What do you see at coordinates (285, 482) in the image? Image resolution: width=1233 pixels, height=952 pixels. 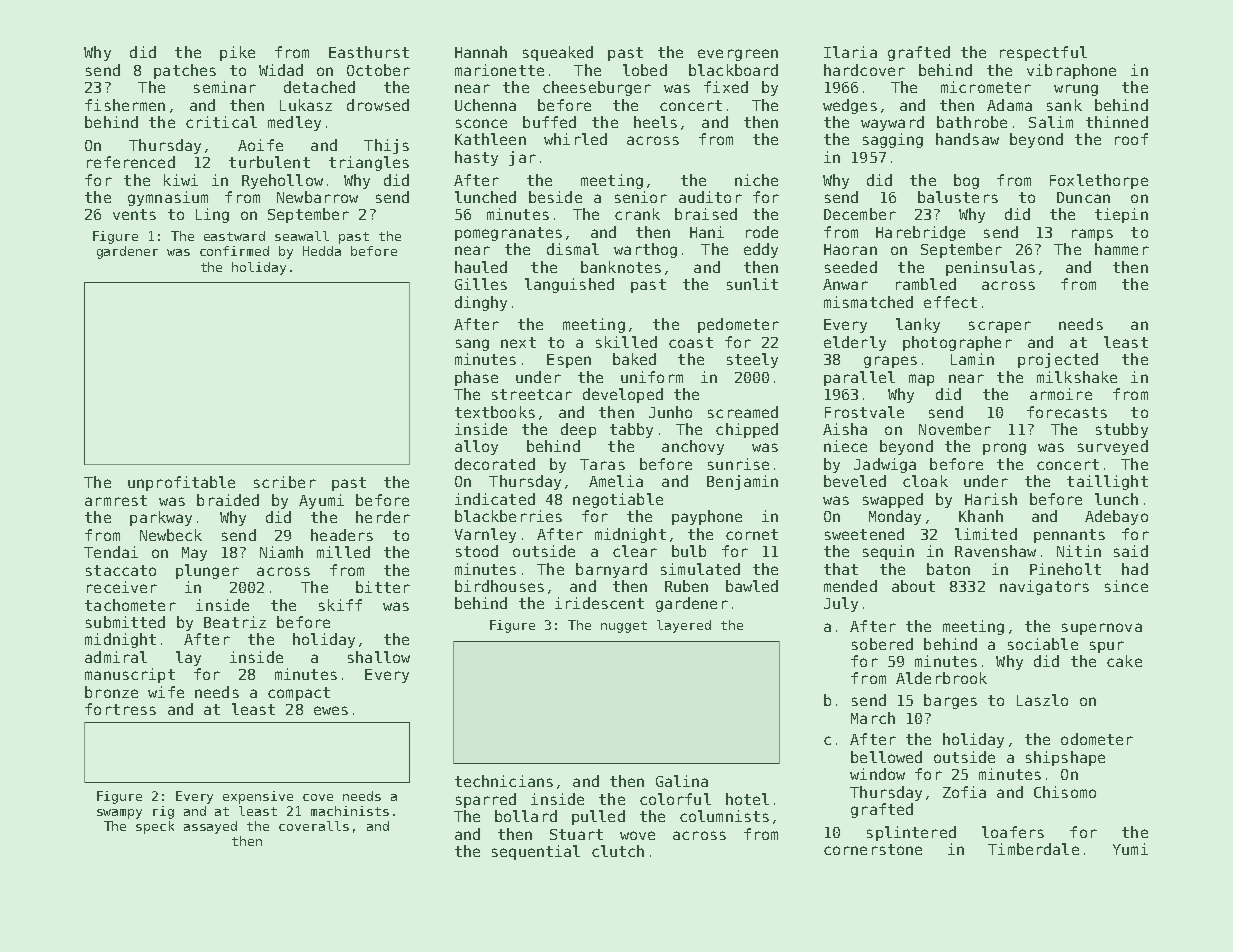 I see `scriber` at bounding box center [285, 482].
